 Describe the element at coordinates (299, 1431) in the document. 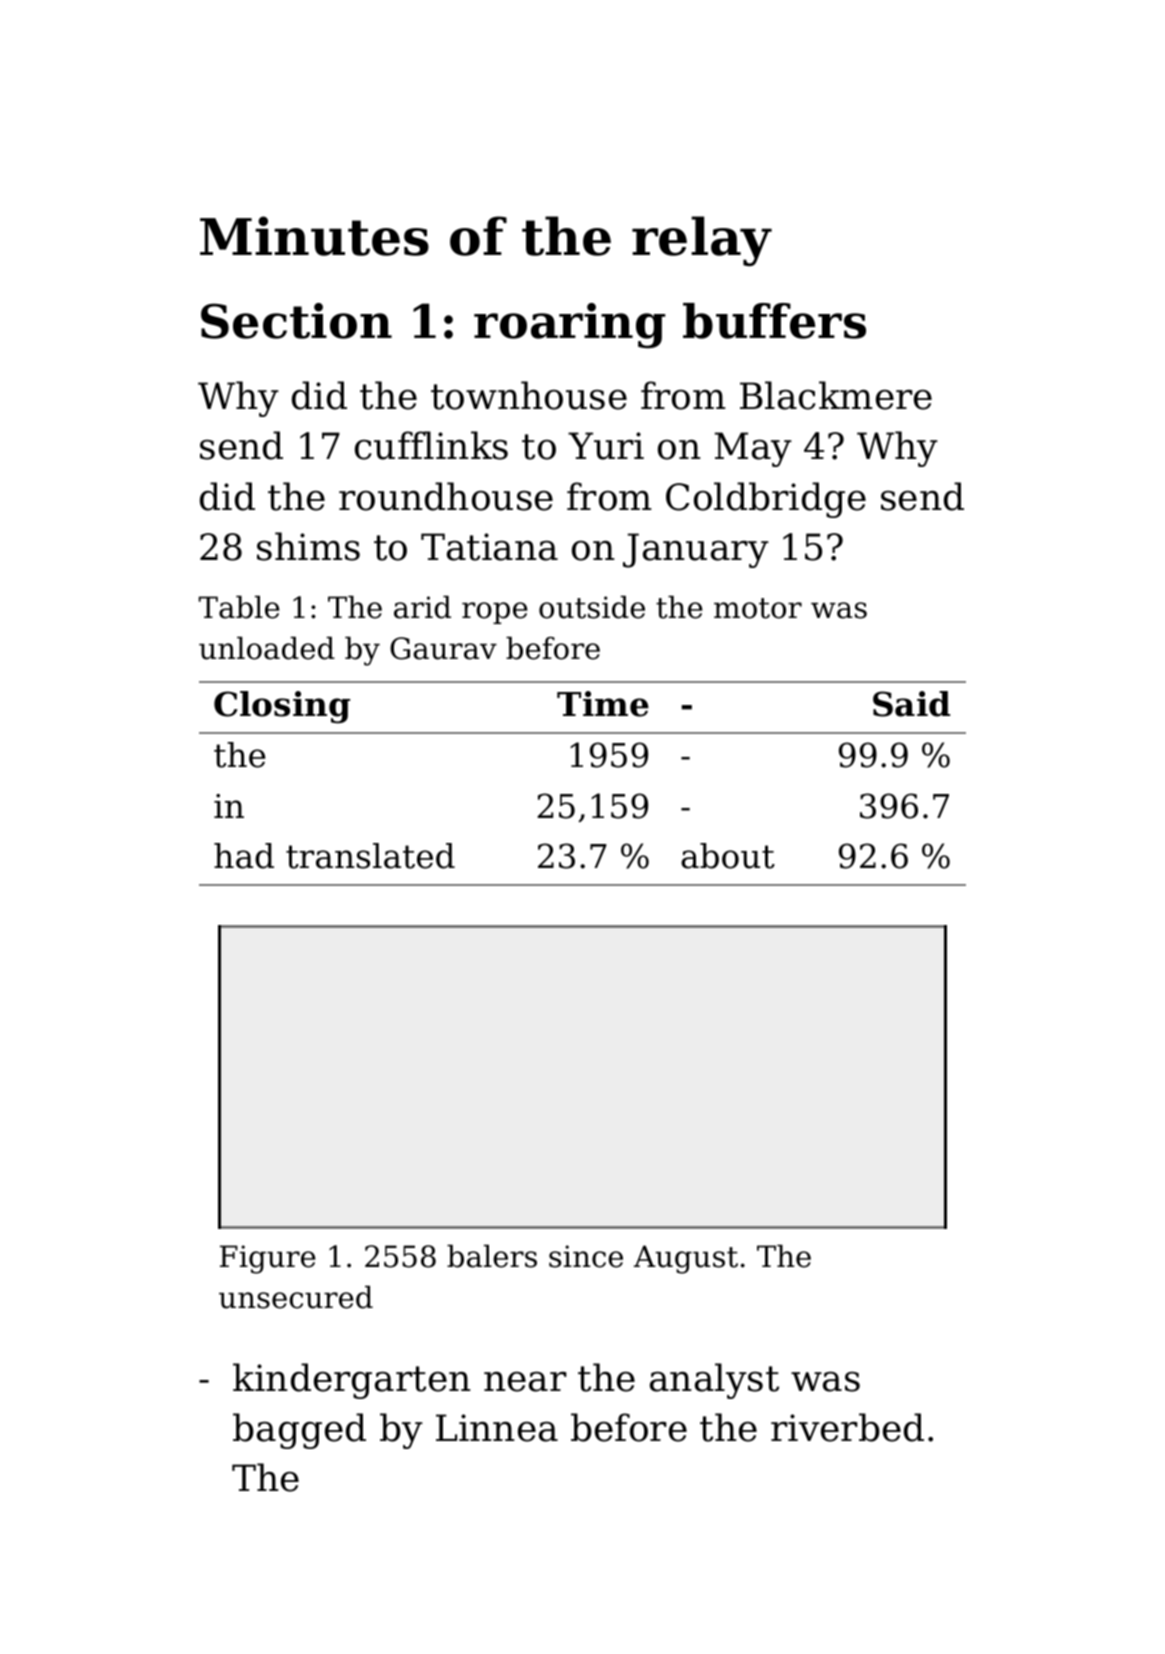

I see `bagged` at that location.
